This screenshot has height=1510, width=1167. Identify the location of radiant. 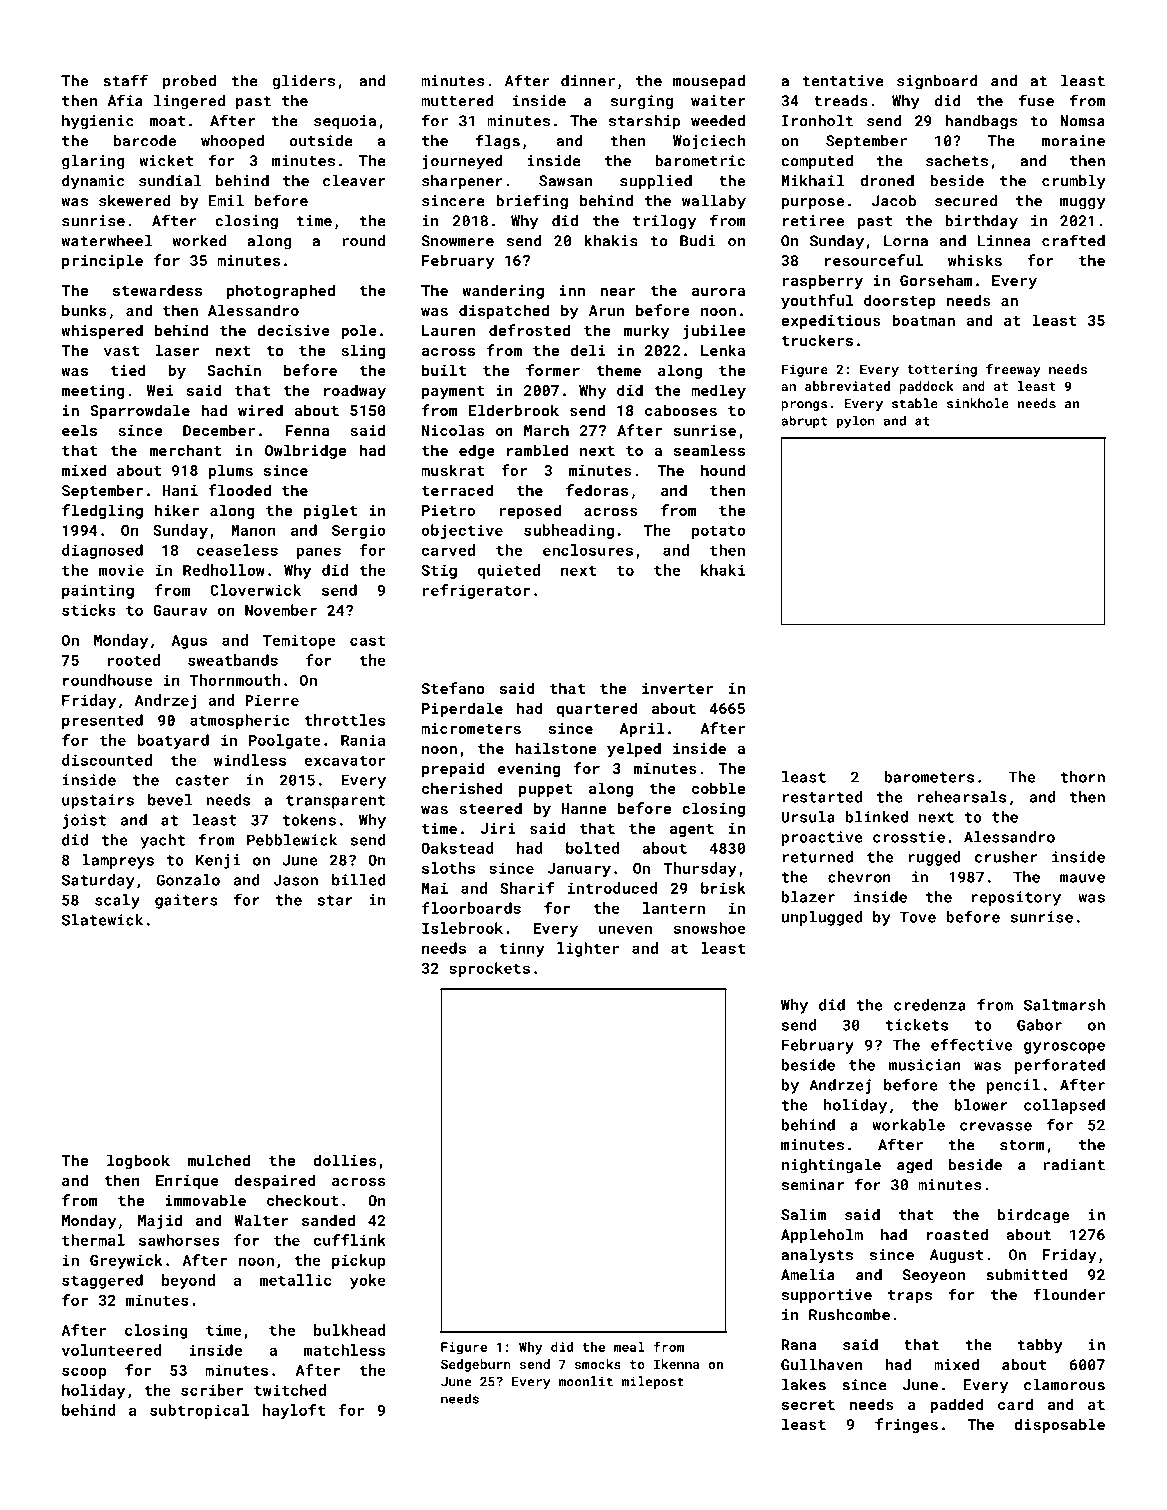
(1074, 1165).
